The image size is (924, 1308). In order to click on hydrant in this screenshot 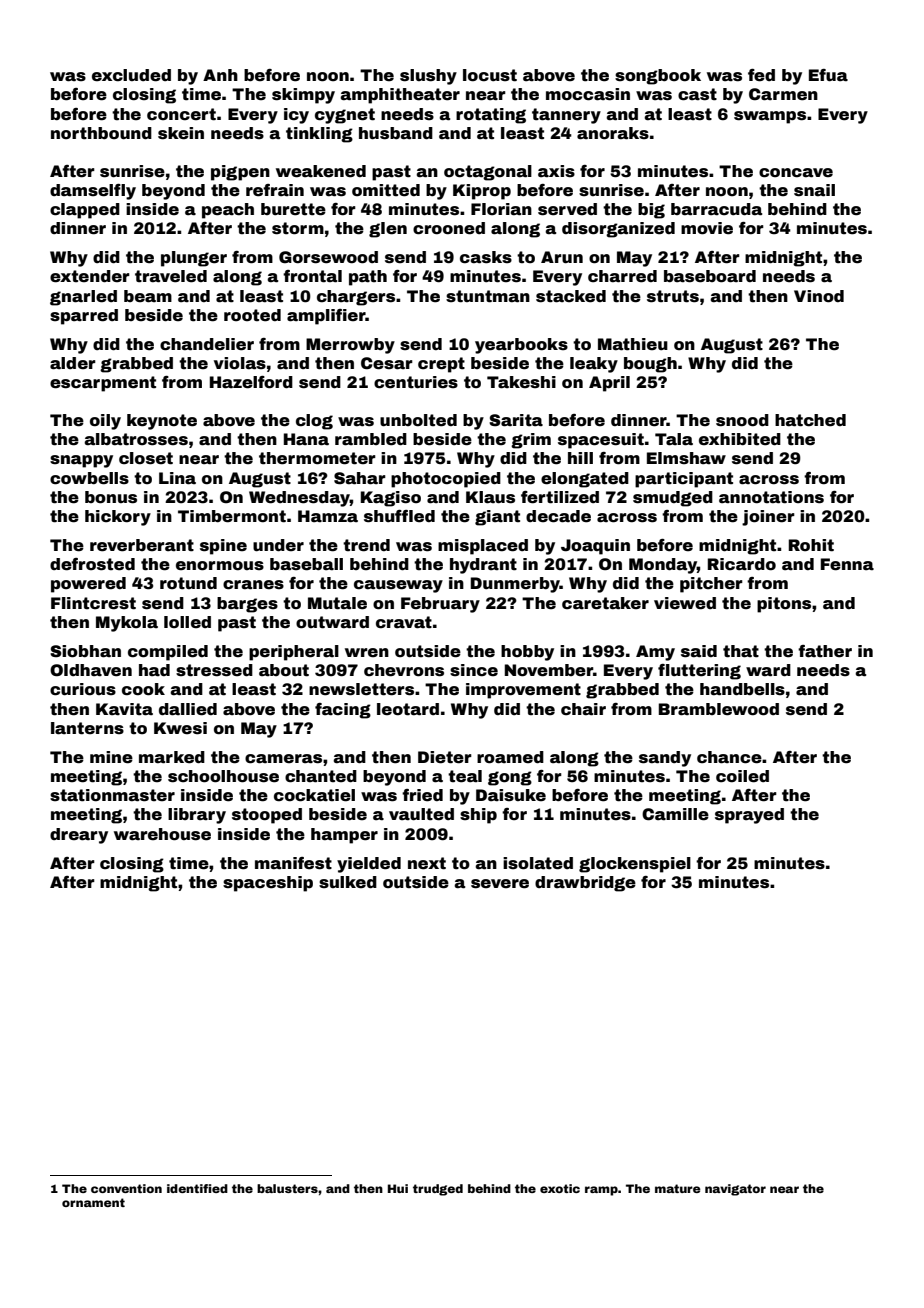, I will do `click(483, 566)`.
